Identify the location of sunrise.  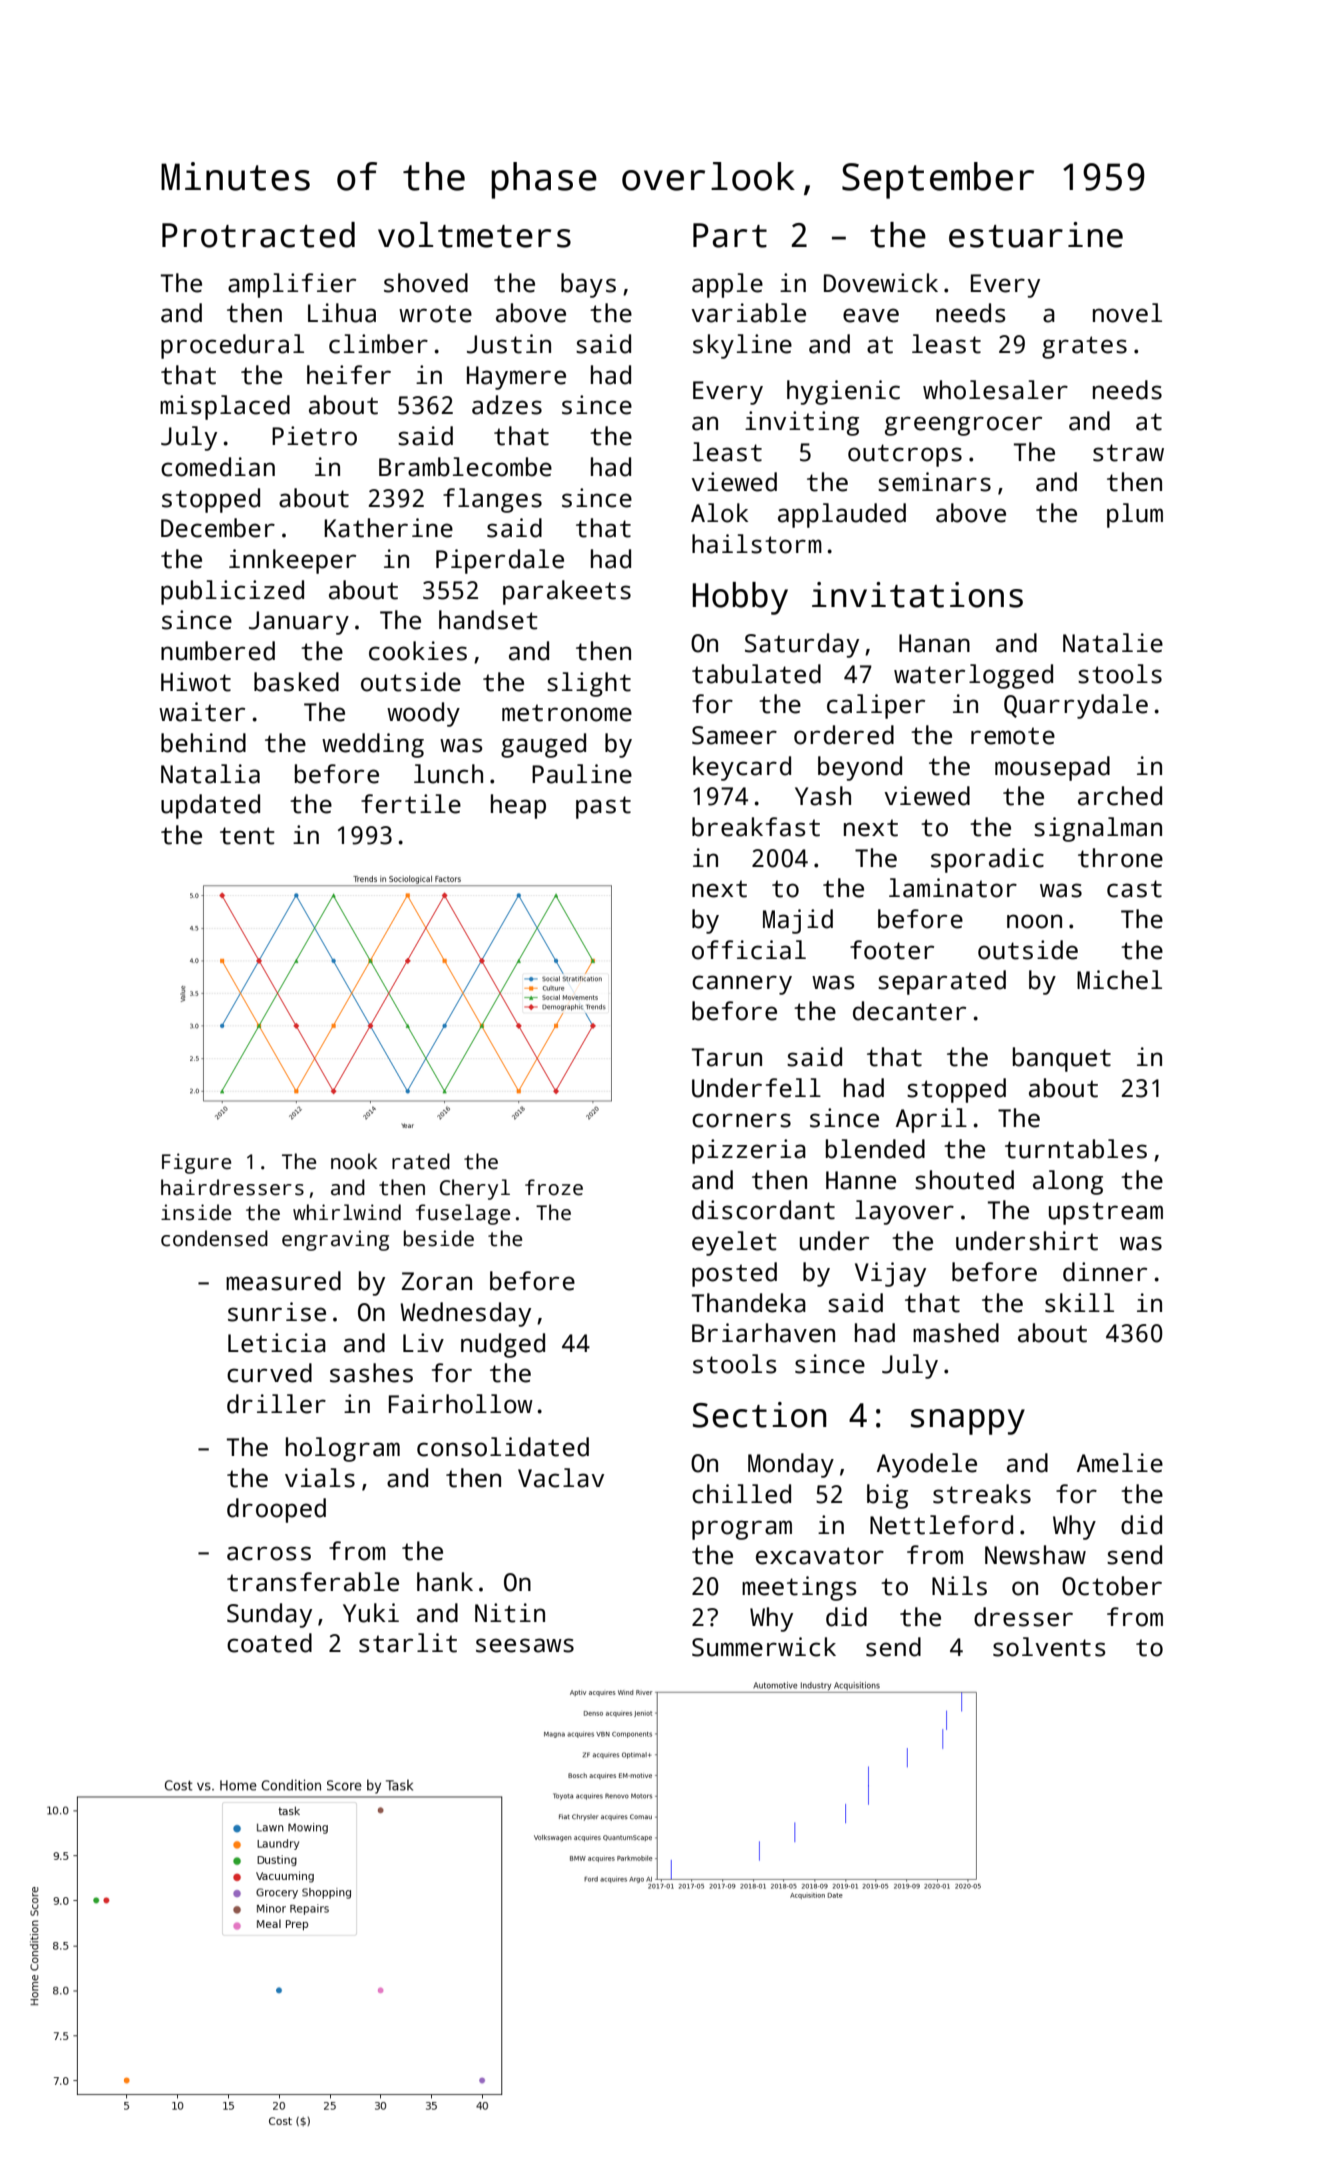
(277, 1312).
